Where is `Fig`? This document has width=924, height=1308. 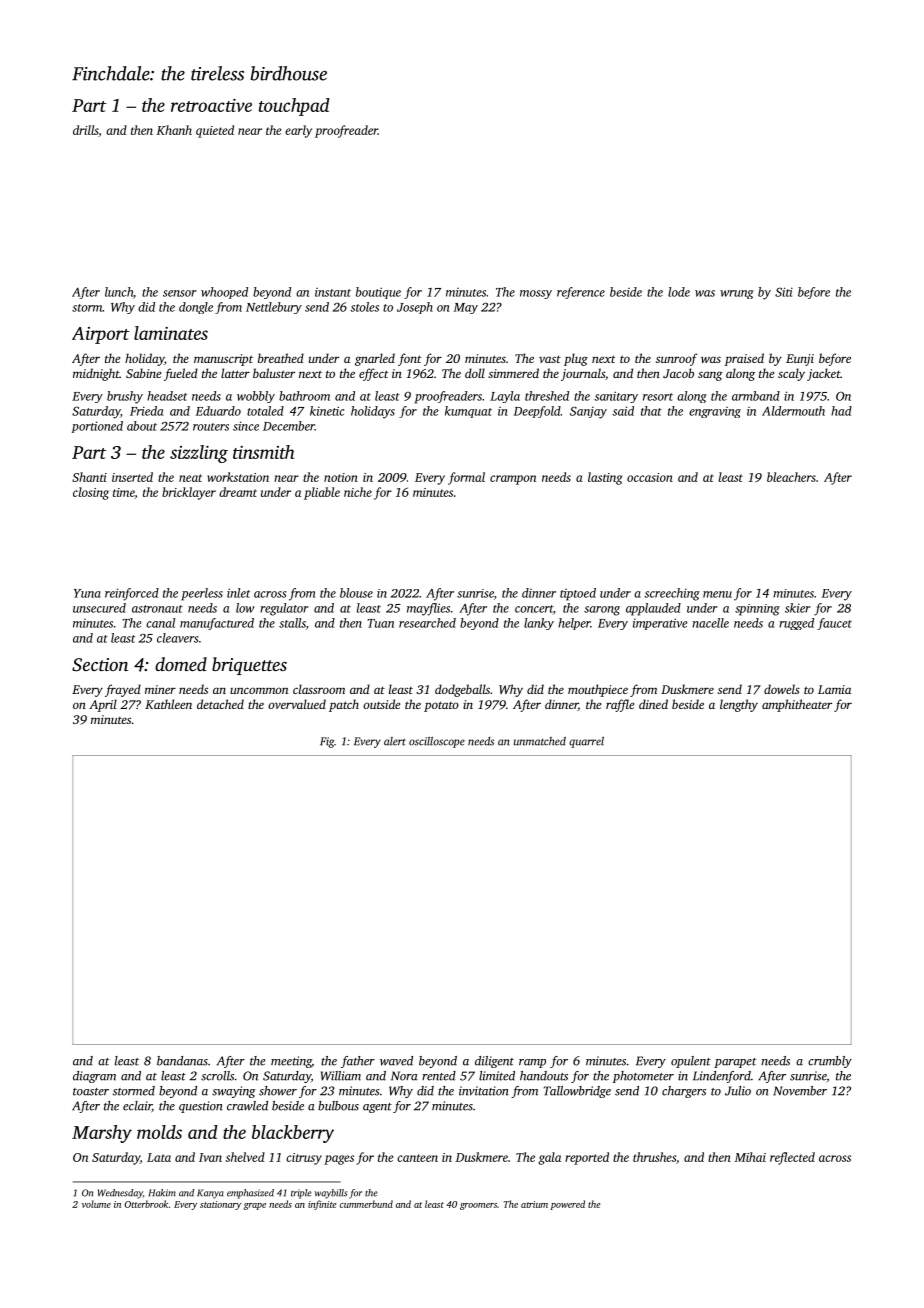
Fig is located at coordinates (327, 742).
